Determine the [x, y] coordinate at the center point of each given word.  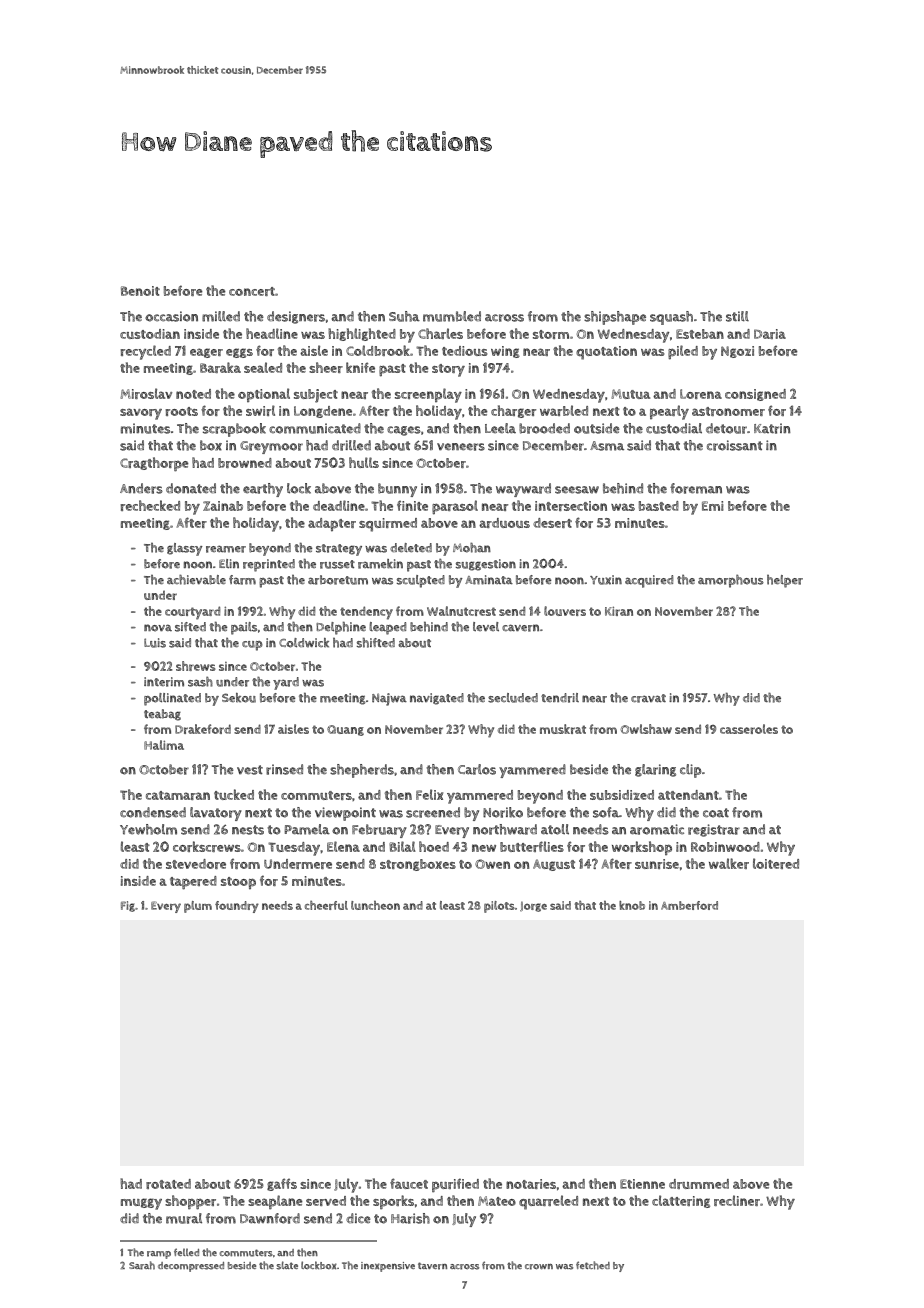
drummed [699, 1184]
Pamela [307, 829]
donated [191, 488]
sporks [393, 1202]
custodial [674, 428]
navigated [437, 699]
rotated [168, 1184]
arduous [504, 523]
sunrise [657, 864]
